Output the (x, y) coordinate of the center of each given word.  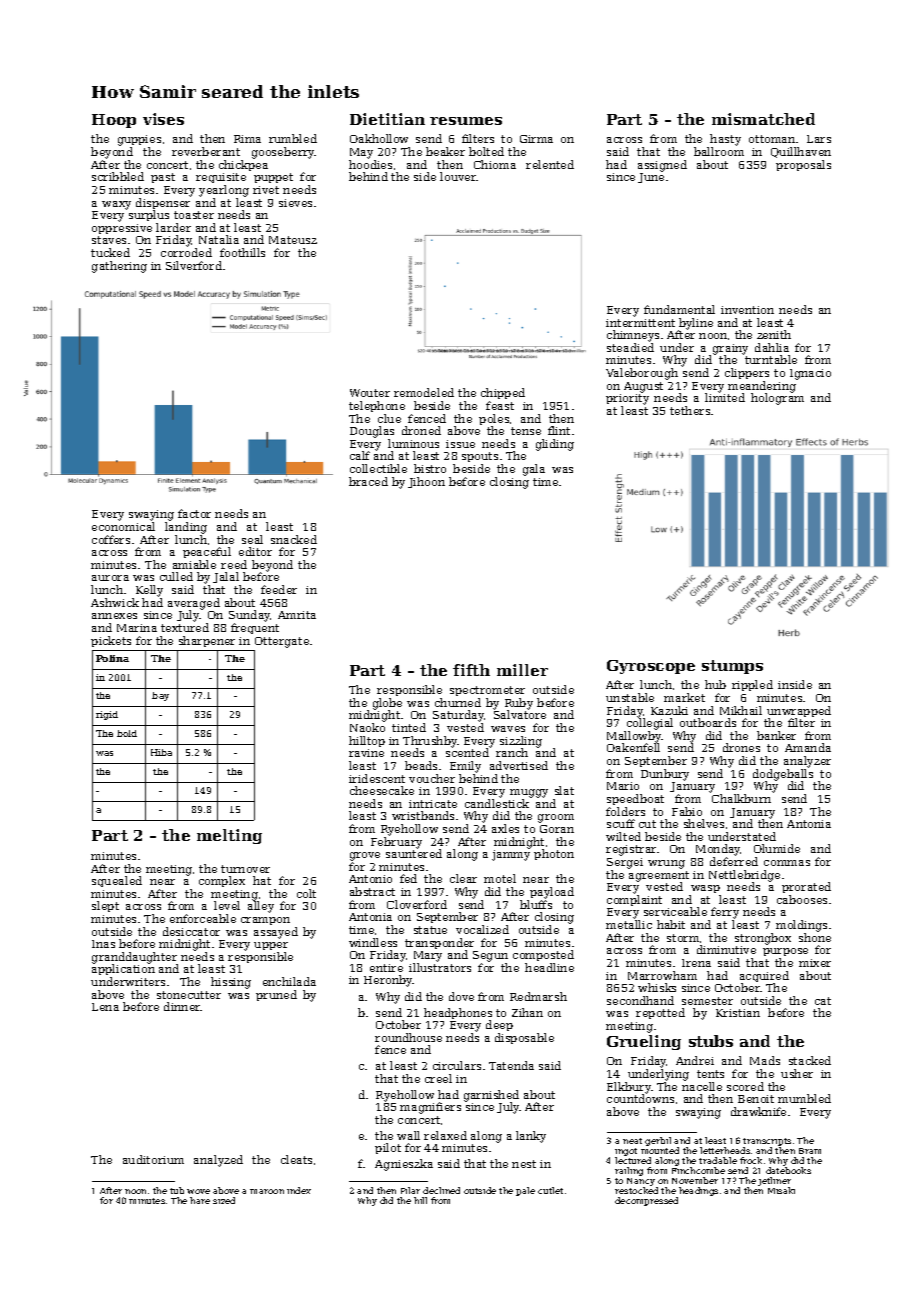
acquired (764, 976)
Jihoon (426, 482)
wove (198, 1191)
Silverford (194, 265)
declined (441, 1190)
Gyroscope (651, 667)
